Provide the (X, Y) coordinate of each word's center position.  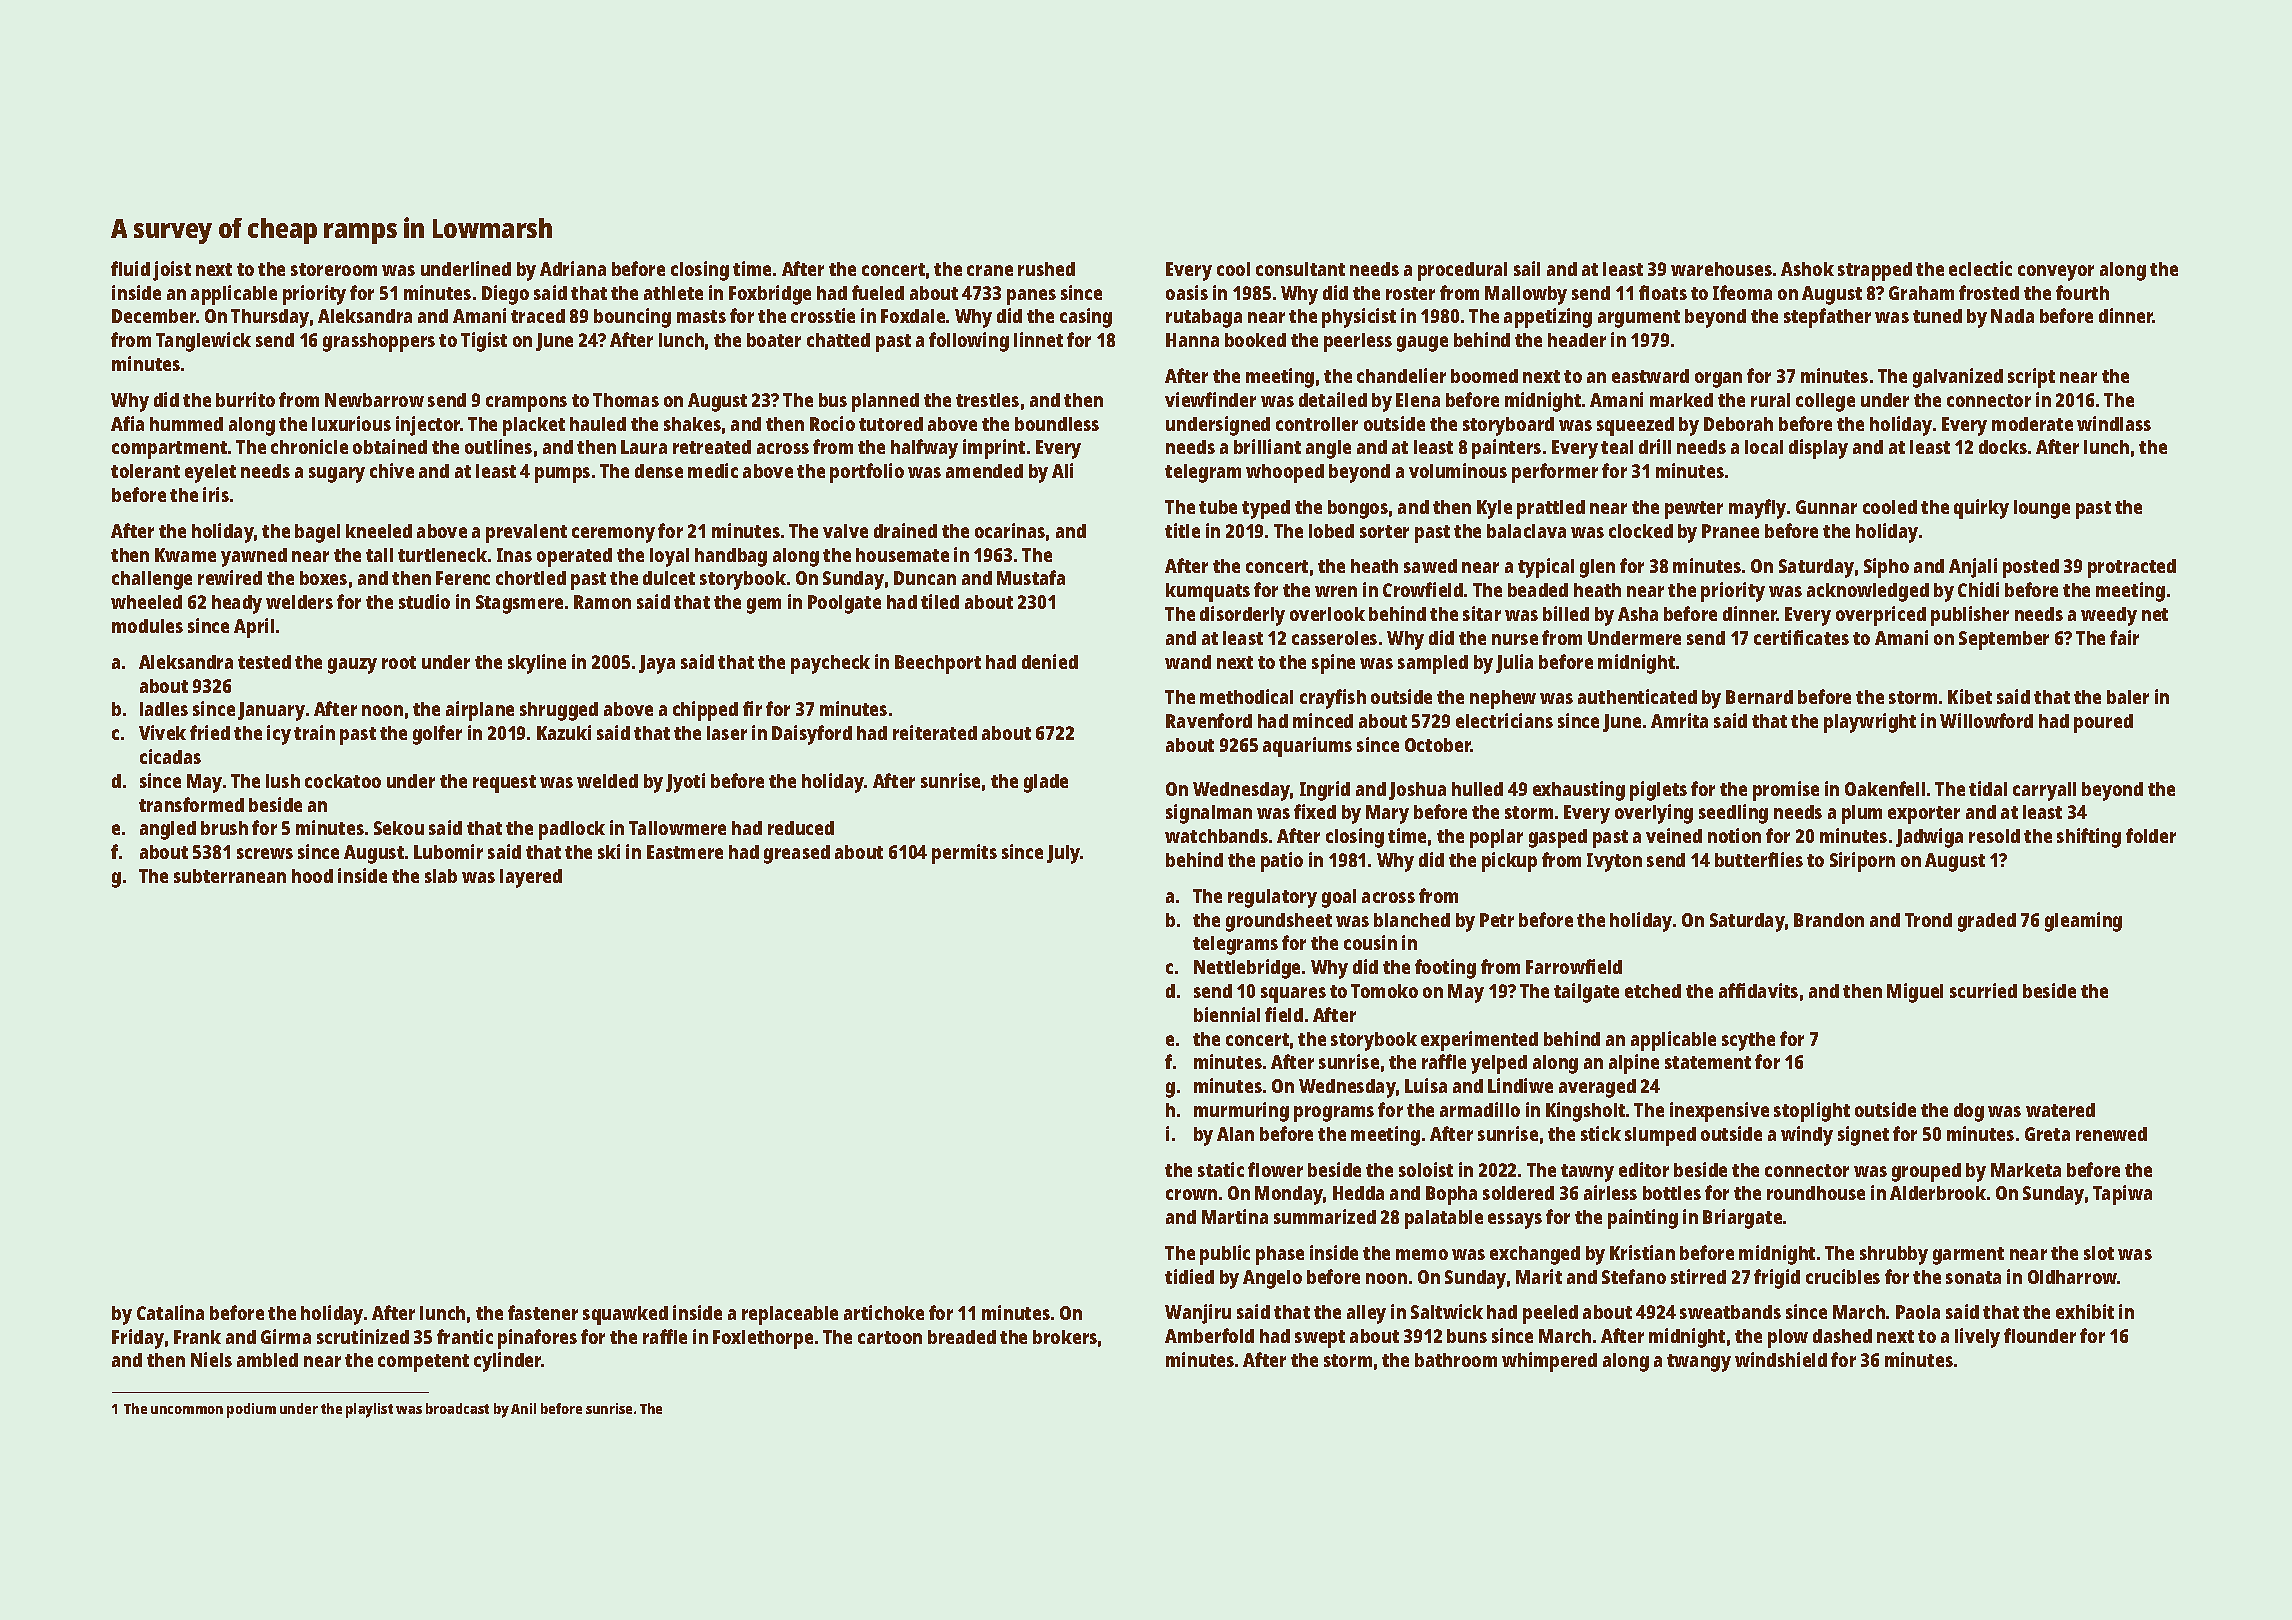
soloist (1426, 1169)
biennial (1227, 1014)
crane (990, 270)
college (1825, 402)
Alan (1235, 1134)
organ (1718, 380)
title (1182, 530)
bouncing (632, 318)
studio (424, 601)
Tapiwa (2122, 1195)
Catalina (170, 1312)
